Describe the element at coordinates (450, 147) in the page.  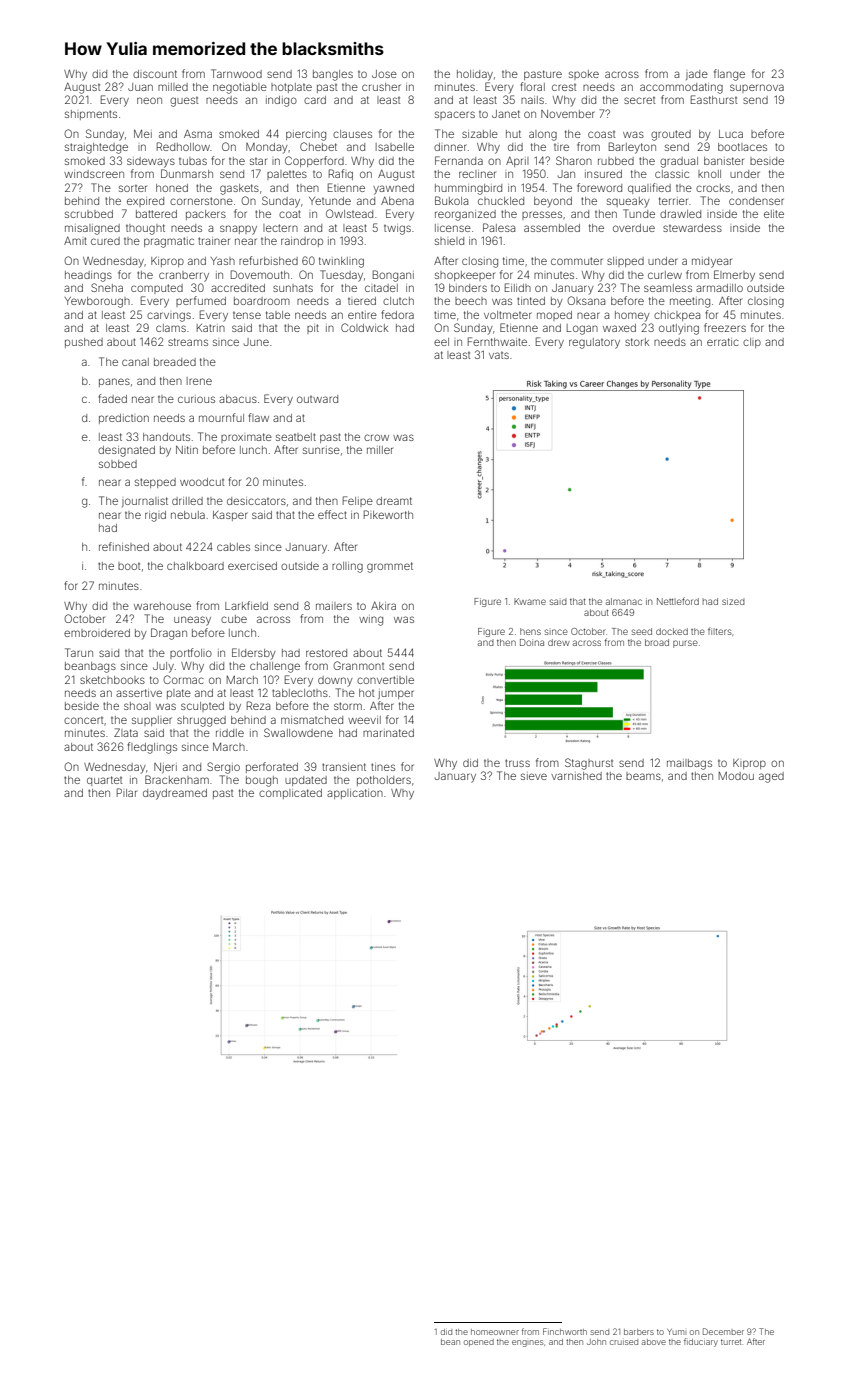
I see `dinner` at that location.
